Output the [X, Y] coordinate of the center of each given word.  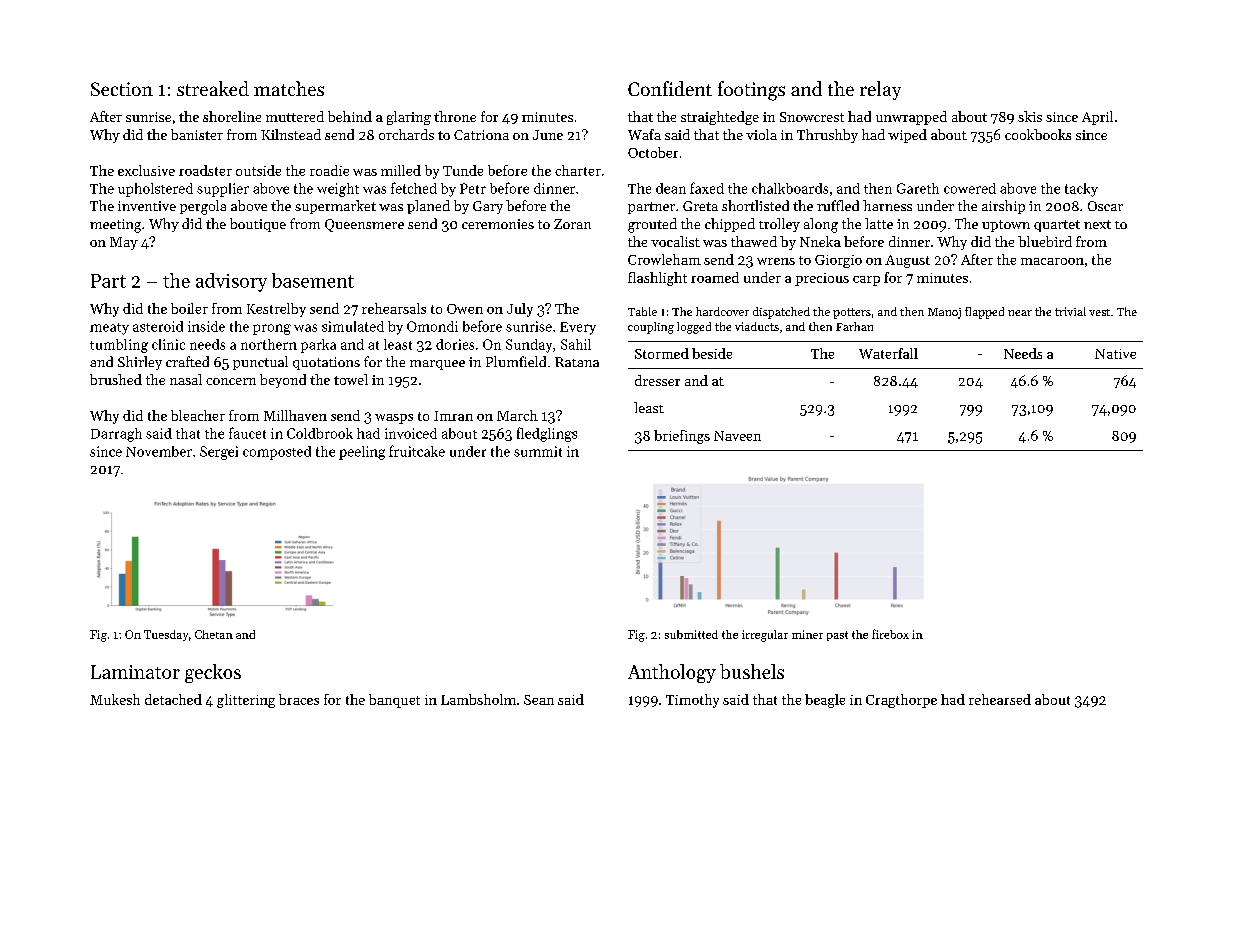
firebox [890, 634]
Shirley [140, 363]
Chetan [214, 634]
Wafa [644, 134]
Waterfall [888, 353]
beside [712, 353]
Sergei [219, 453]
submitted [691, 634]
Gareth [918, 188]
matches [289, 88]
